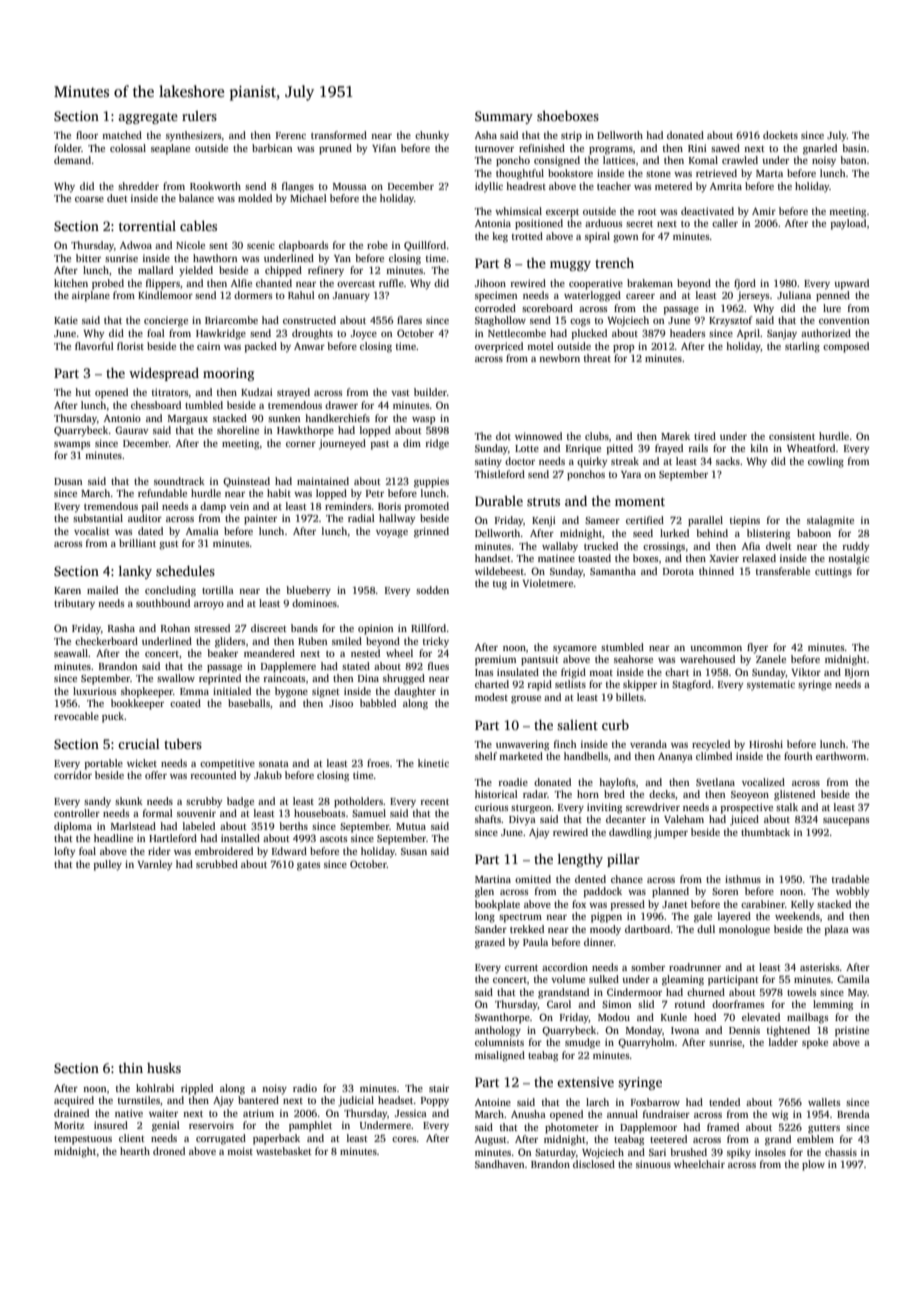 The width and height of the screenshot is (924, 1308). Describe the element at coordinates (547, 583) in the screenshot. I see `Violetmere` at that location.
